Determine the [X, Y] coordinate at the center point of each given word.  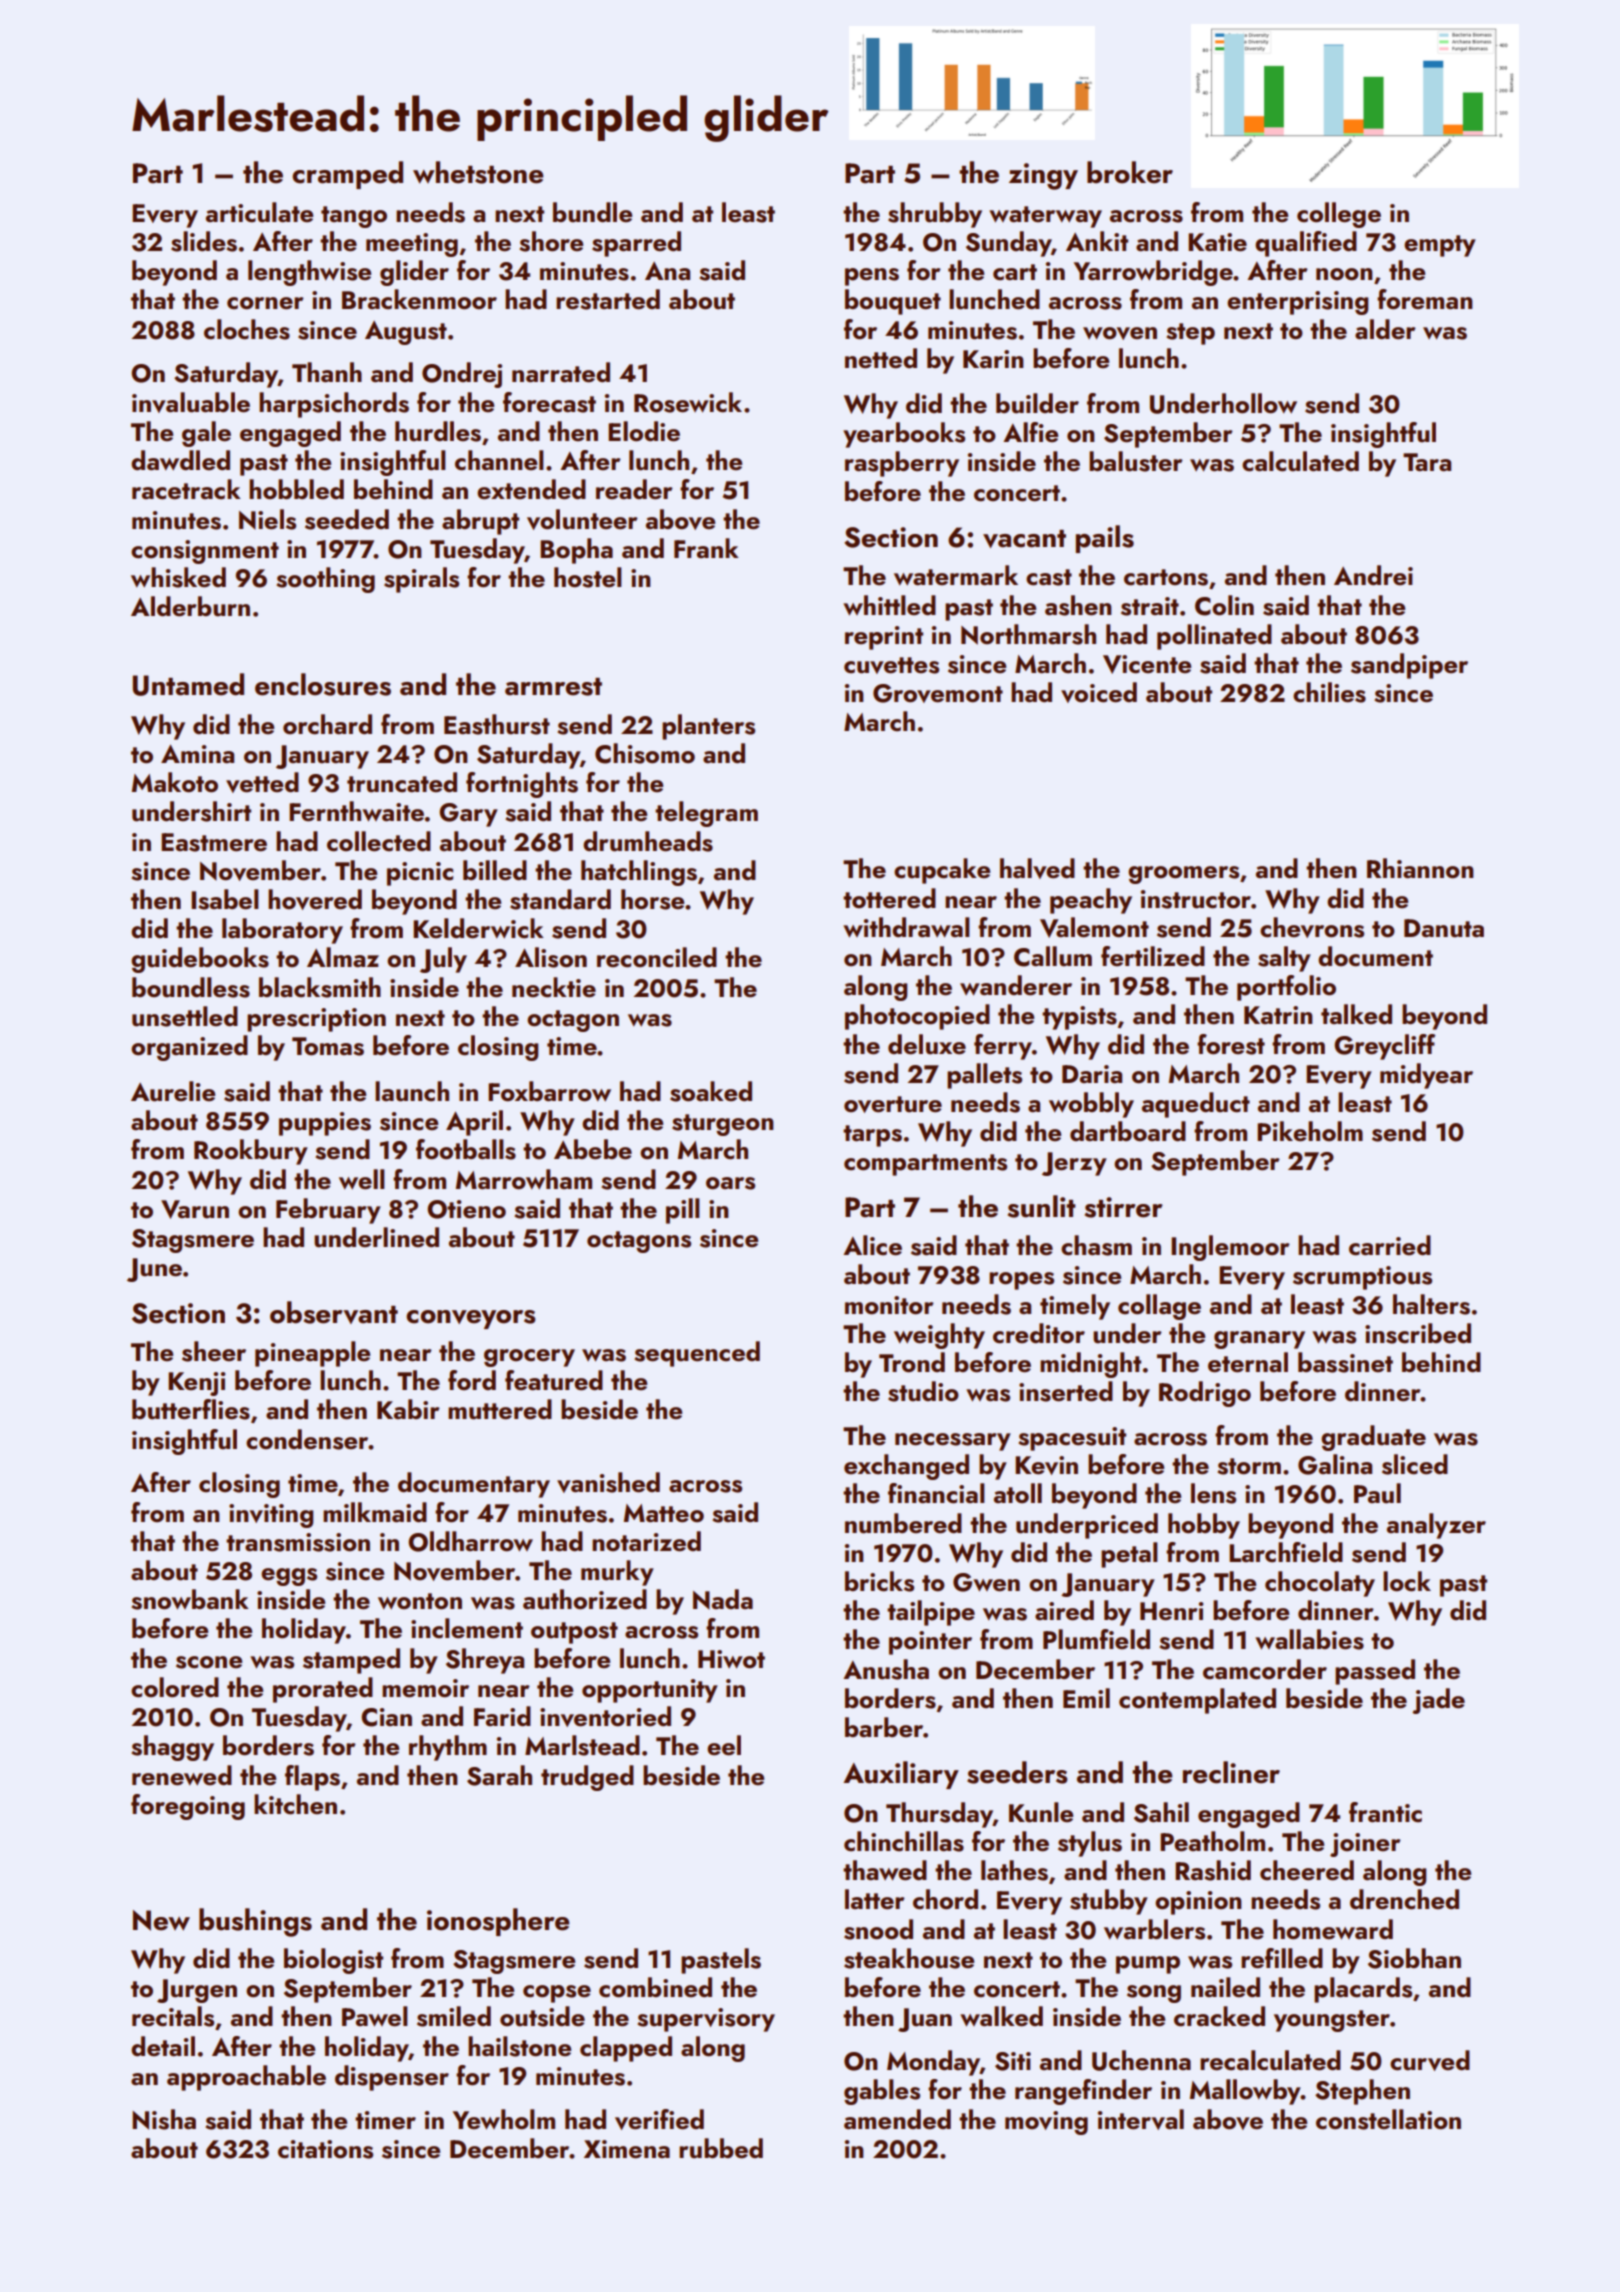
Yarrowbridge [1153, 273]
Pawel [375, 2016]
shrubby [935, 215]
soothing [325, 580]
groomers [1183, 875]
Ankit [1097, 241]
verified [659, 2119]
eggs [289, 1577]
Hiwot [731, 1659]
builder [1037, 403]
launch [412, 1091]
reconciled [657, 957]
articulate [259, 212]
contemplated [1197, 1701]
